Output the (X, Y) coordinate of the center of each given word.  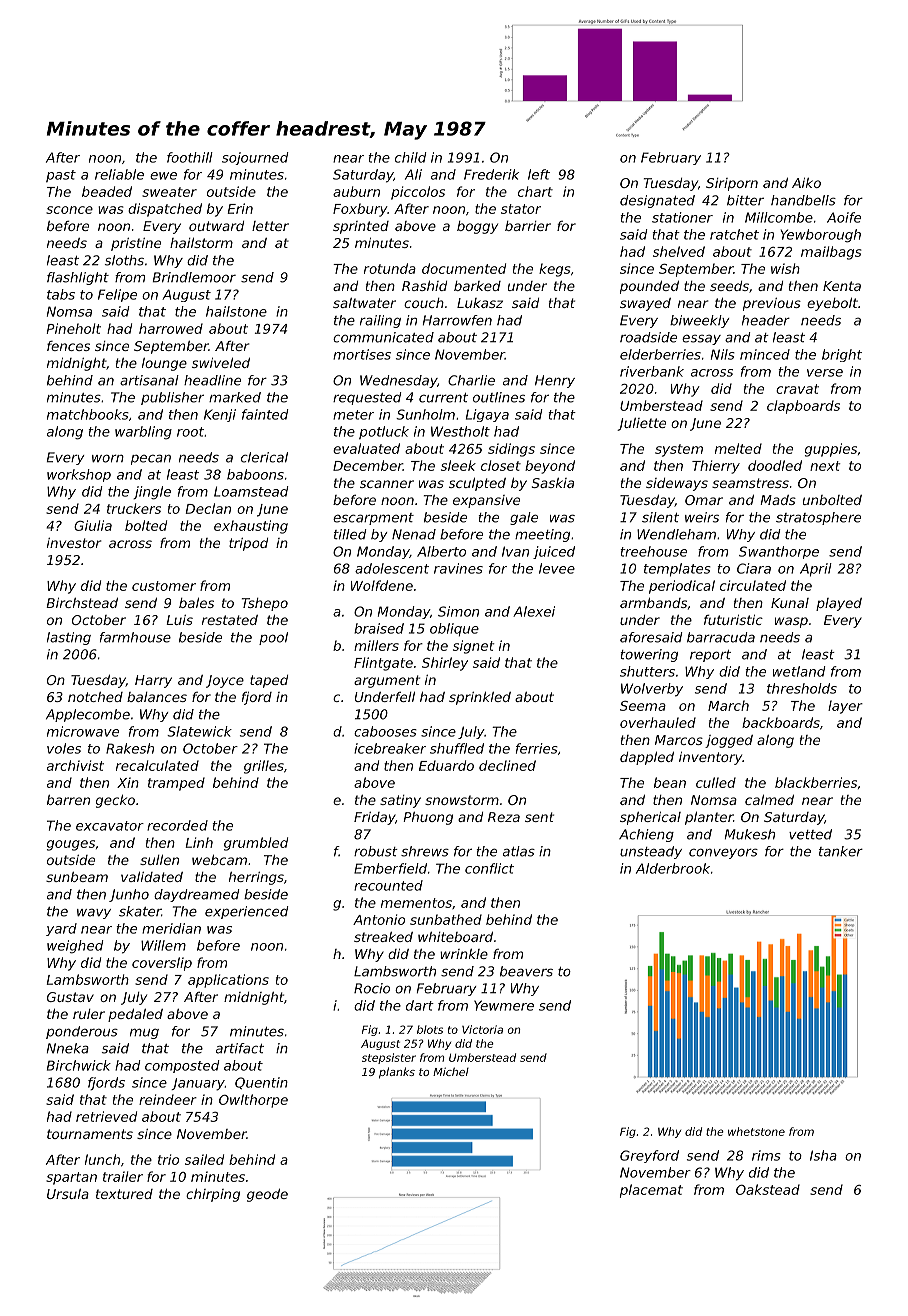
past (61, 176)
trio (168, 1159)
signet (473, 647)
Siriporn (732, 184)
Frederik (491, 174)
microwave (83, 731)
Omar (704, 500)
